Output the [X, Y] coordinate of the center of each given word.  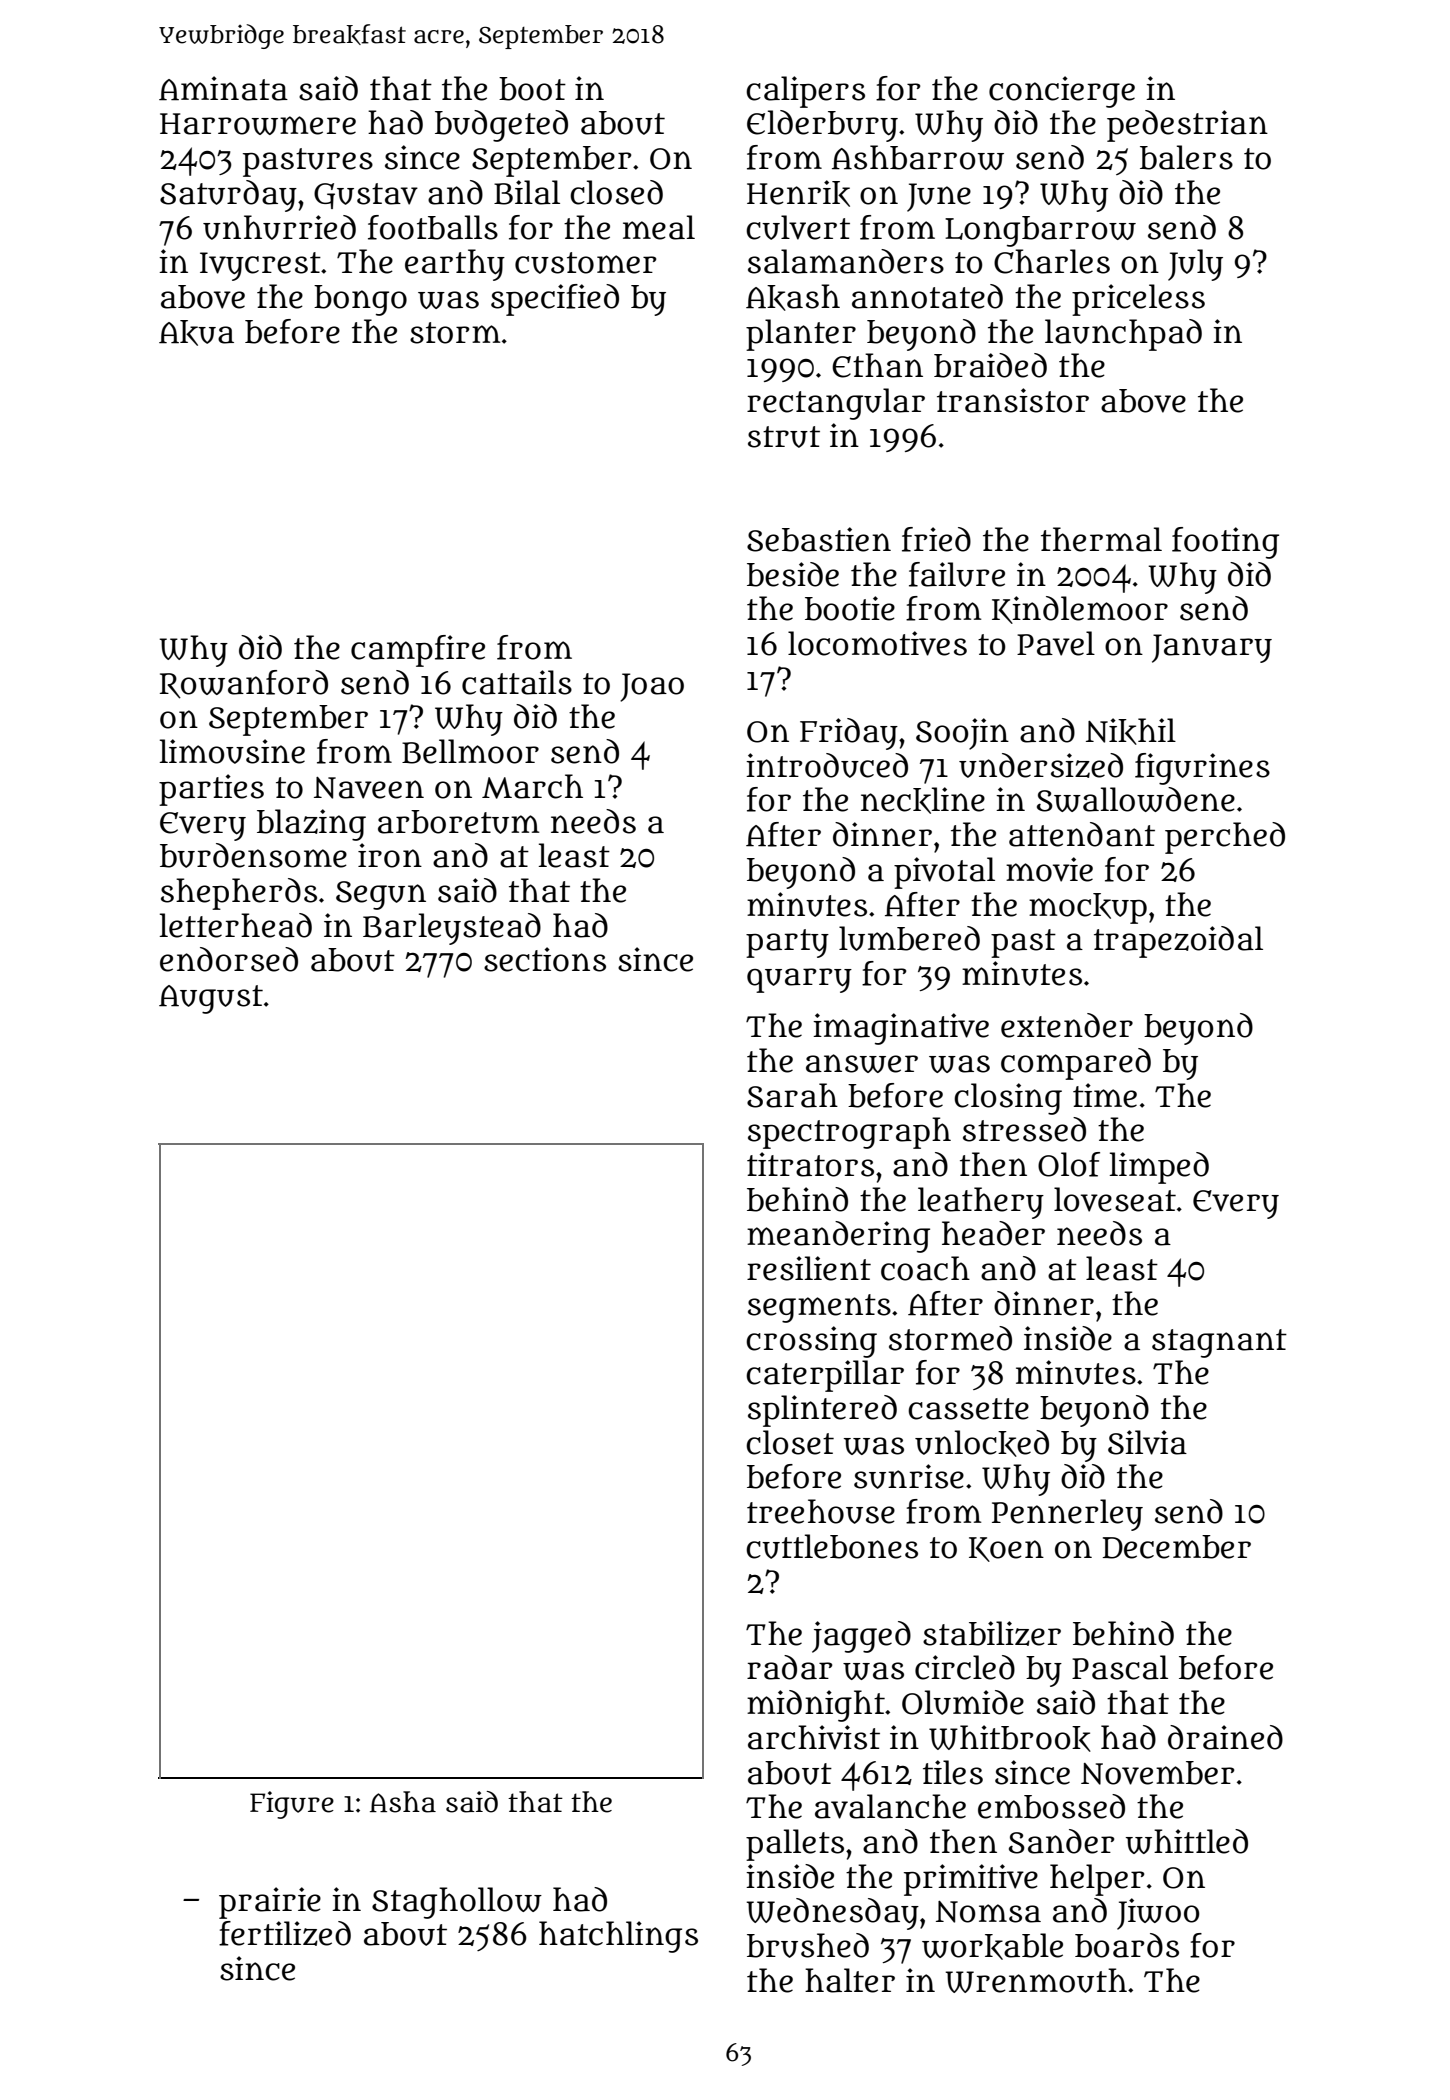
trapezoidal [1178, 942]
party [787, 943]
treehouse [821, 1511]
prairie [270, 1903]
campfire [418, 651]
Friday [849, 734]
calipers [805, 92]
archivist [814, 1737]
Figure [292, 1805]
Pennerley [1067, 1515]
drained [1225, 1737]
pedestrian [1187, 126]
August [211, 999]
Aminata [223, 88]
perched [1225, 838]
